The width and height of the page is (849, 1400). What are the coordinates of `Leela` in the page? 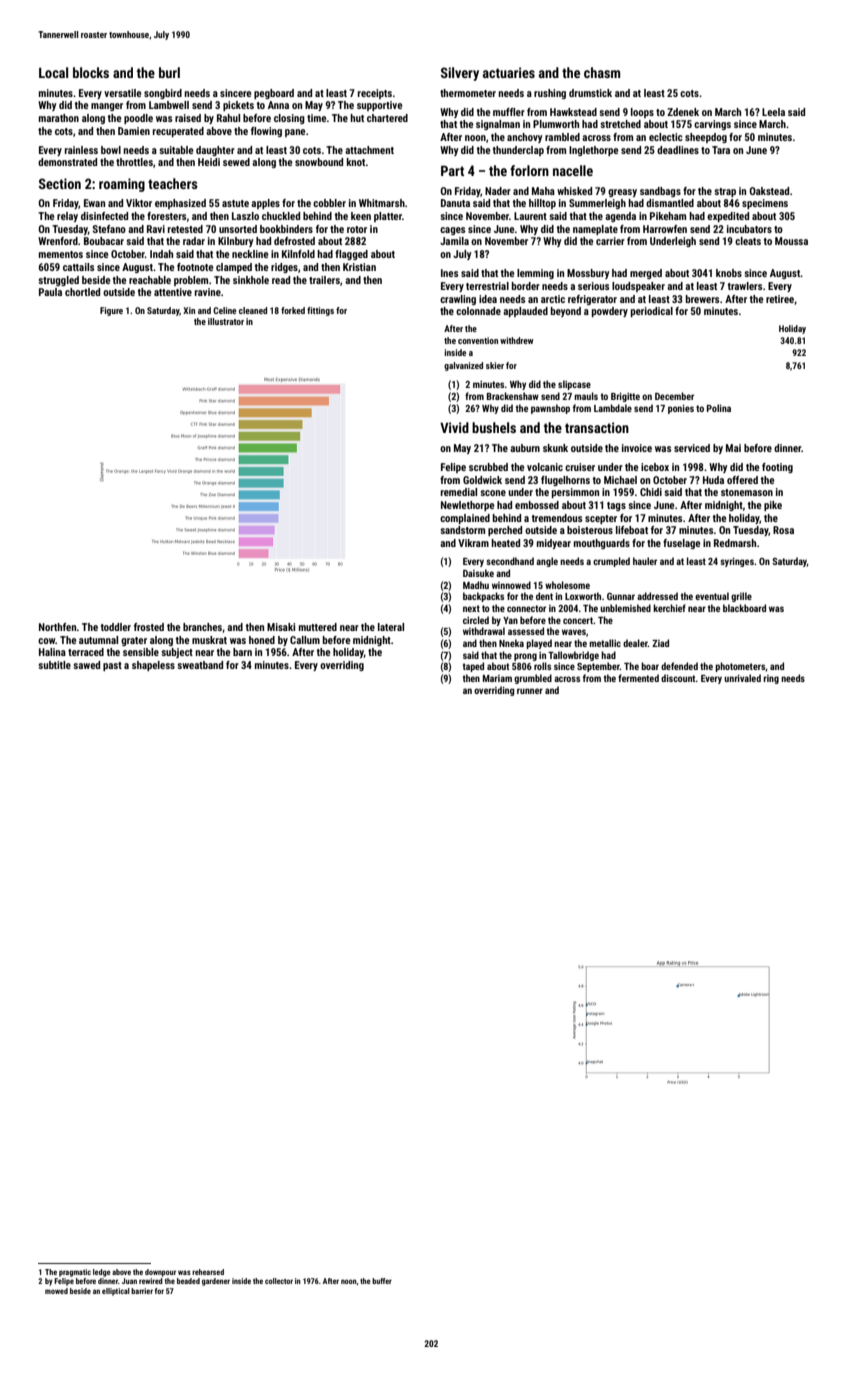 It's located at (773, 112).
